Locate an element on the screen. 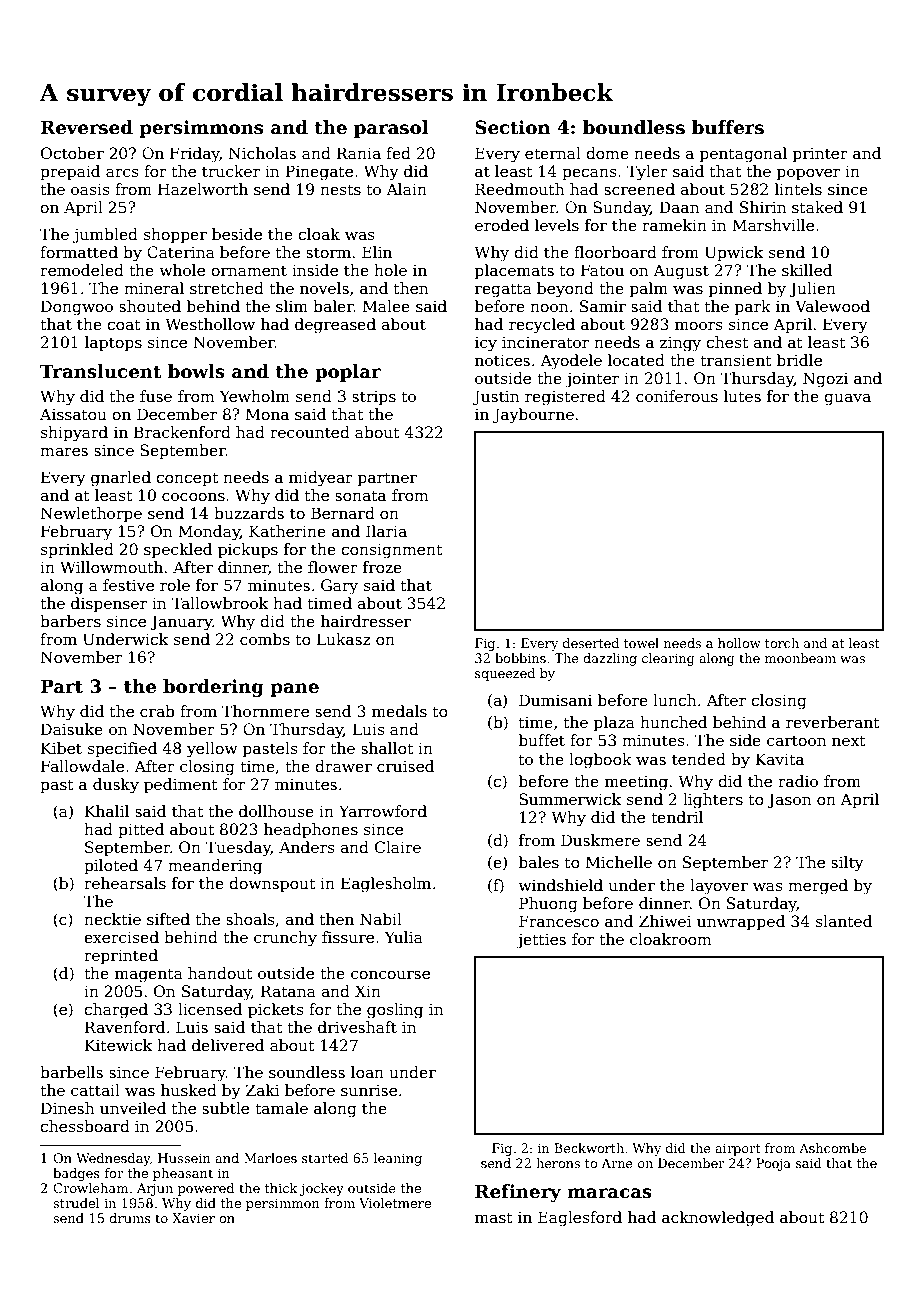 The width and height of the screenshot is (924, 1308). popover is located at coordinates (808, 174).
